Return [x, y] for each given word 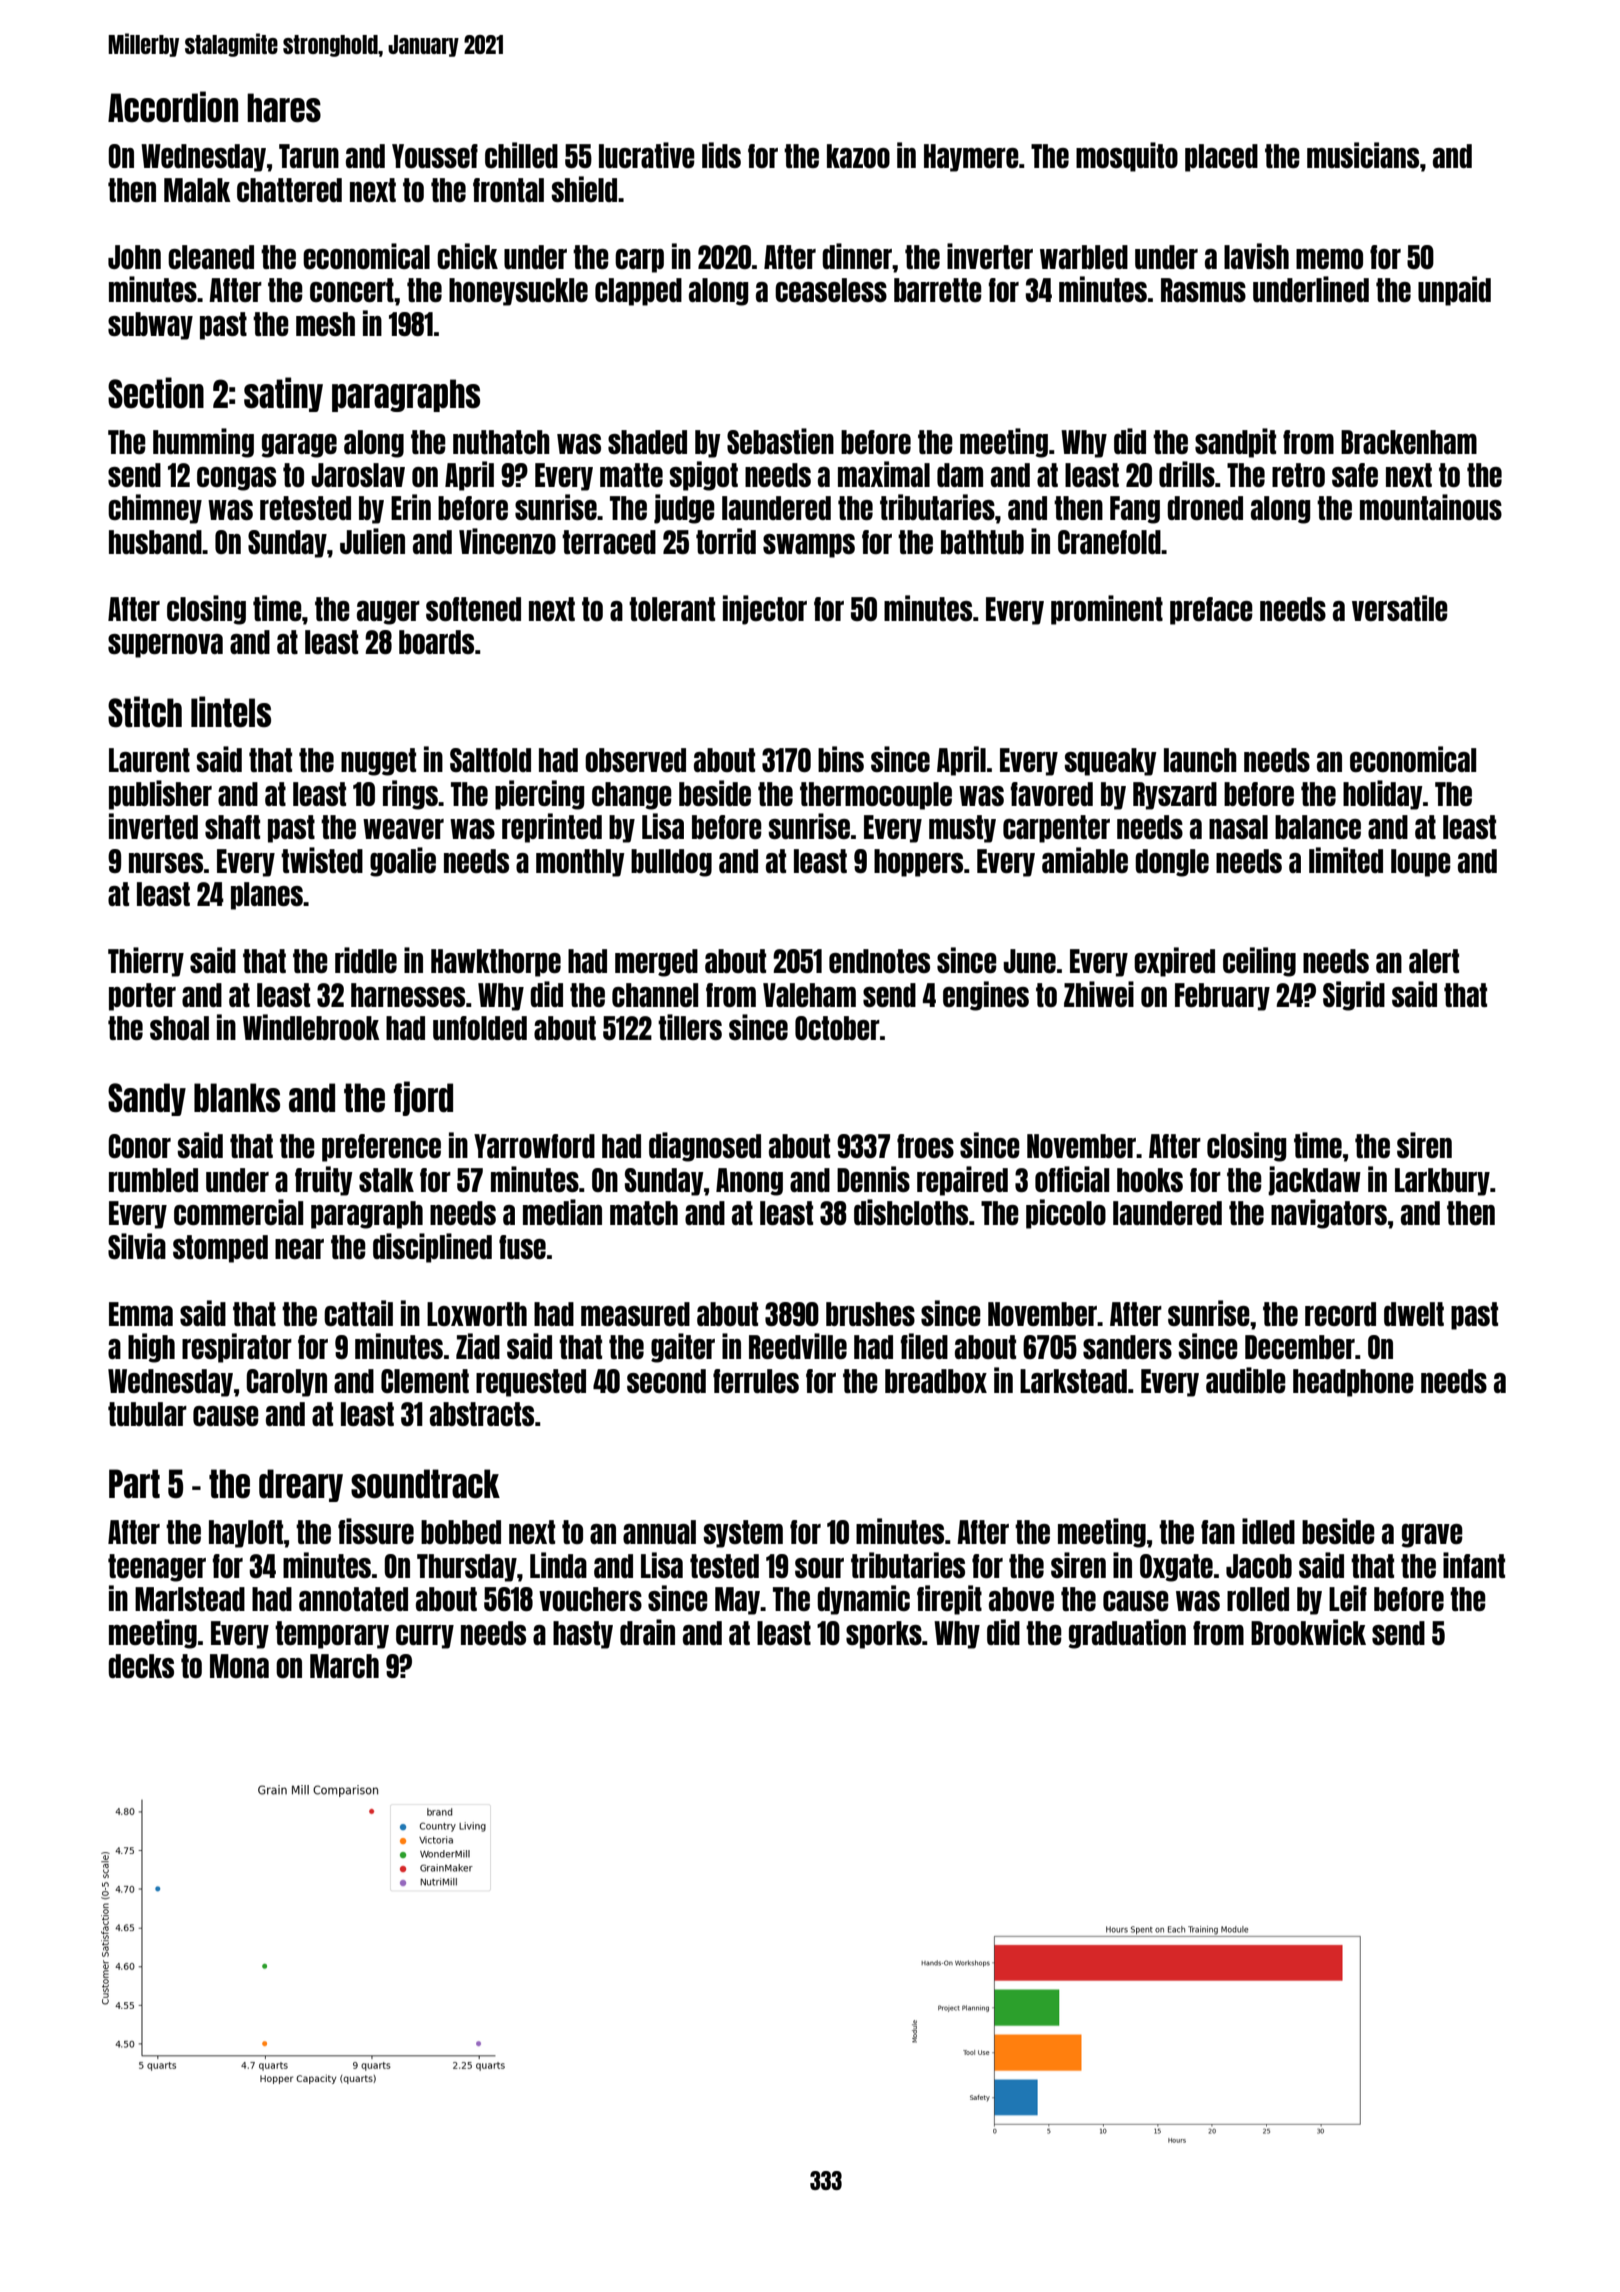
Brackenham [1409, 442]
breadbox [936, 1381]
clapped [638, 292]
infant [1474, 1565]
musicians [1363, 155]
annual [659, 1532]
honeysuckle [518, 292]
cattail [358, 1313]
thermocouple [876, 796]
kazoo [858, 156]
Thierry [146, 962]
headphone [1353, 1383]
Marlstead [190, 1599]
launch [1200, 760]
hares [284, 108]
